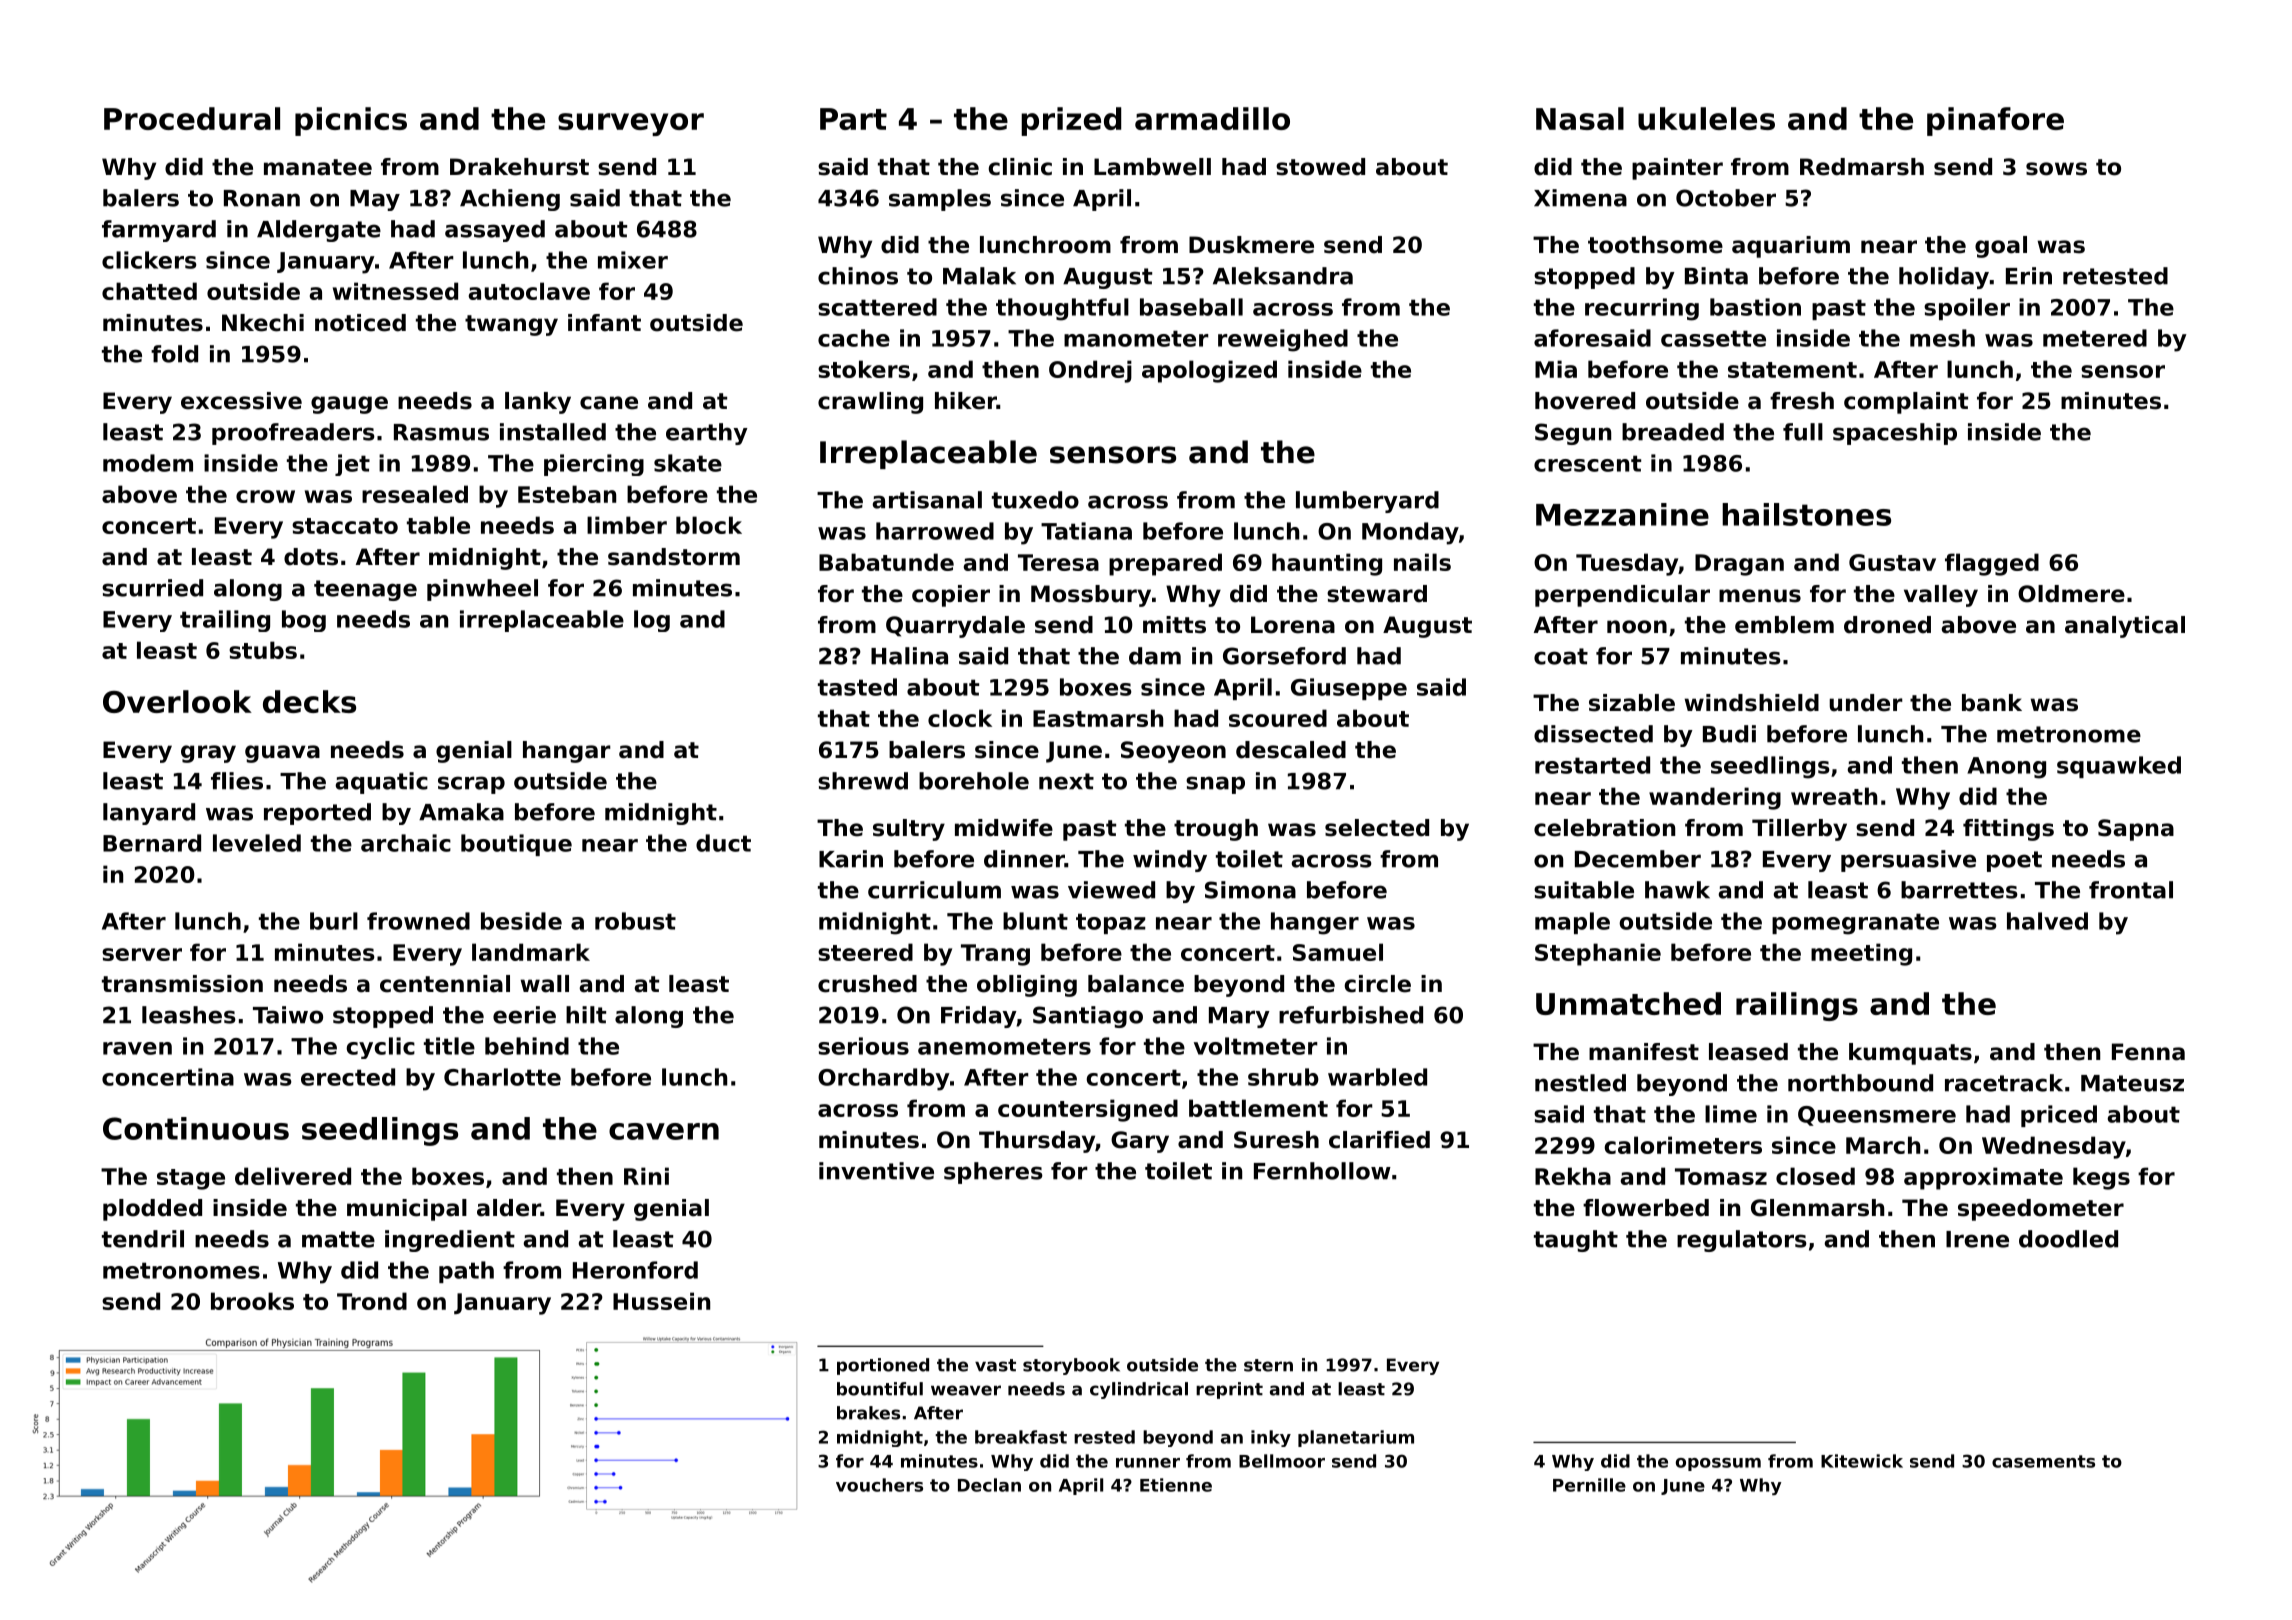  I want to click on Etienne, so click(1176, 1485).
